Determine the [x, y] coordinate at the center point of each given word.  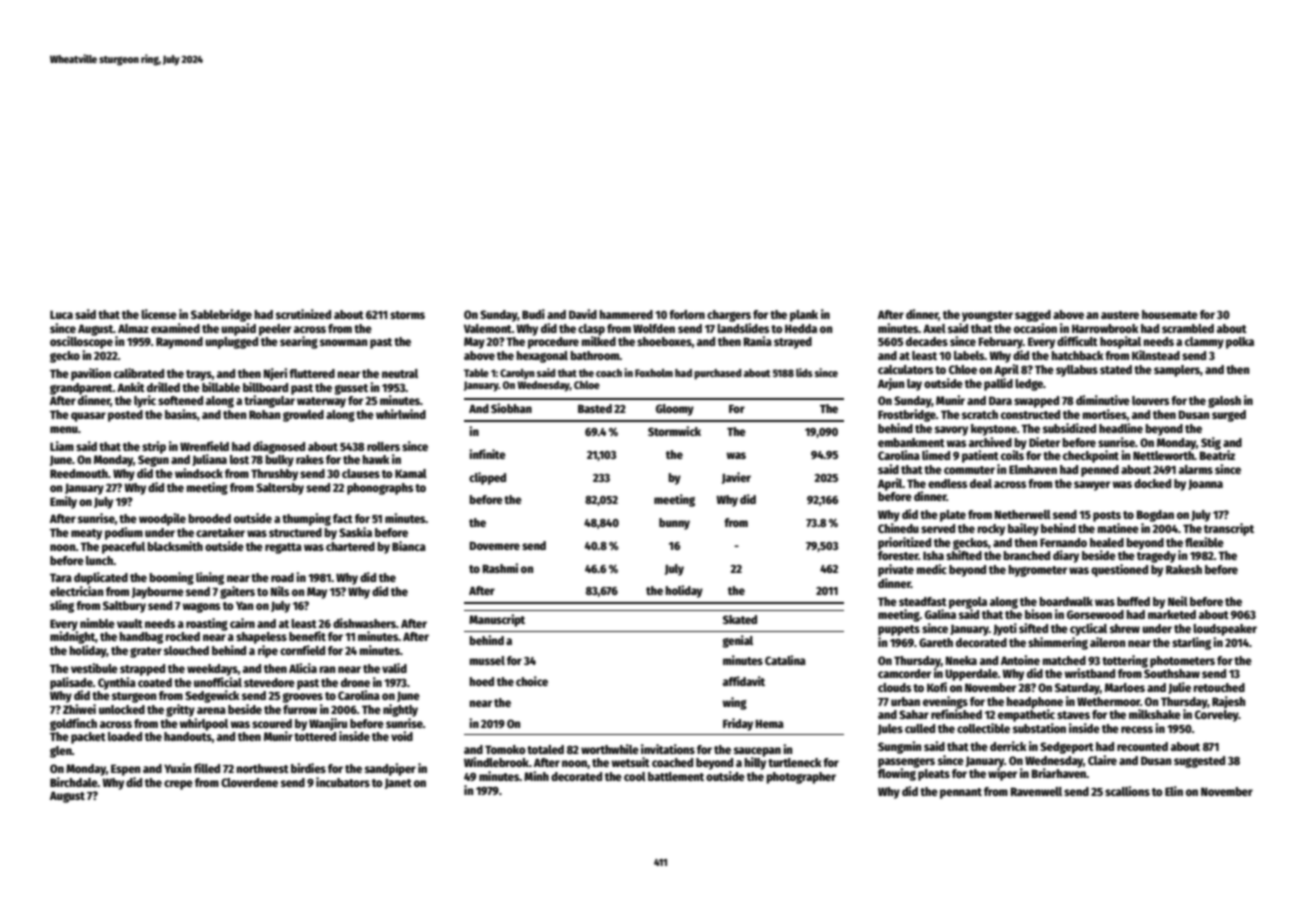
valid [394, 668]
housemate [1170, 314]
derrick [1008, 746]
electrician [76, 591]
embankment [911, 442]
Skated [740, 619]
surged [1229, 416]
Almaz [133, 328]
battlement [676, 776]
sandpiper [390, 769]
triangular [269, 401]
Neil [1178, 601]
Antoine [1020, 660]
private [896, 570]
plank [804, 316]
